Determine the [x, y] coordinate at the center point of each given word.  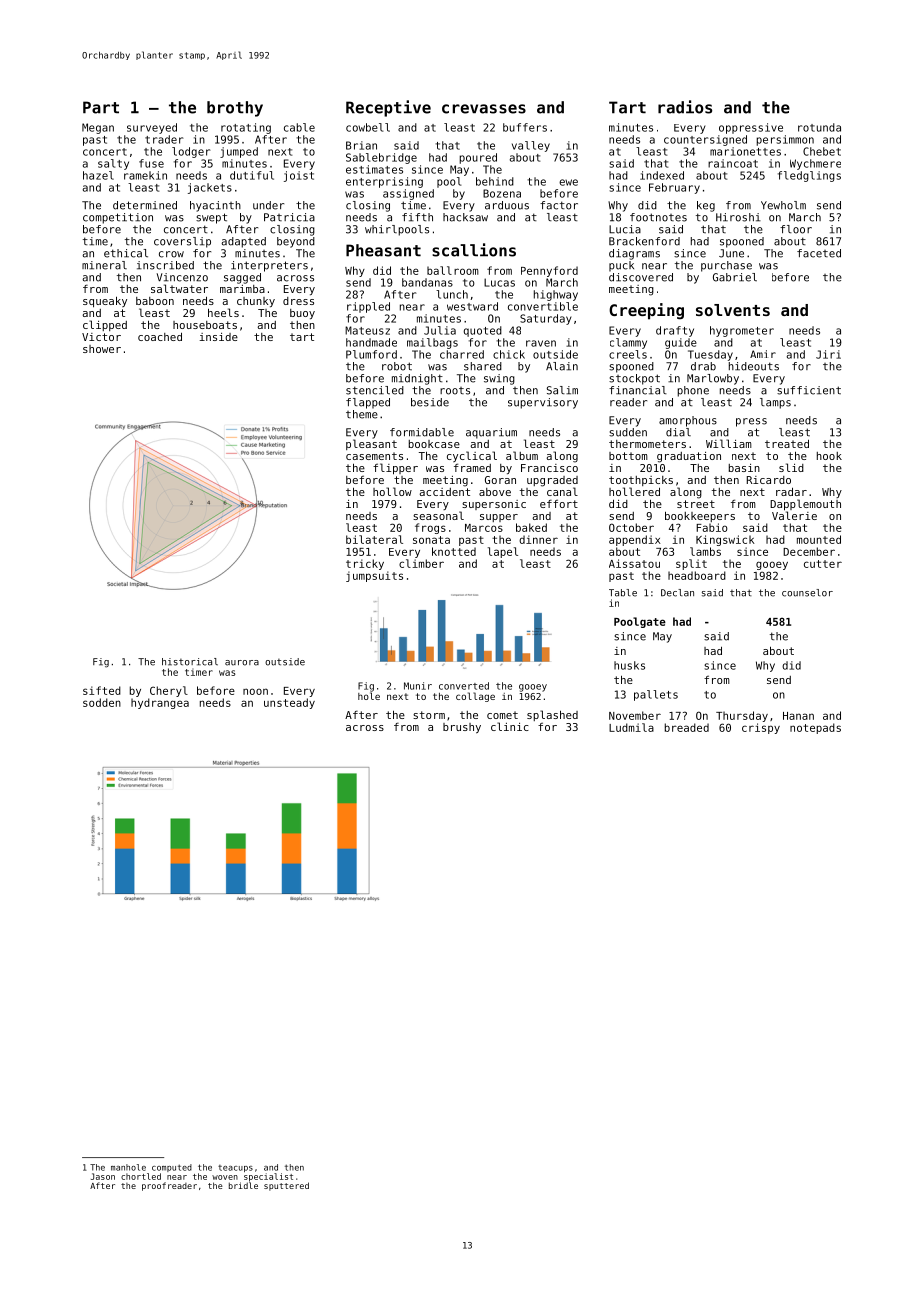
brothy [235, 109]
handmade [371, 342]
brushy [462, 728]
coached [160, 336]
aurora [242, 663]
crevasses [484, 109]
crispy [761, 728]
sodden [102, 702]
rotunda [819, 127]
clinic [510, 726]
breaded [687, 727]
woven [225, 1177]
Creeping [646, 311]
